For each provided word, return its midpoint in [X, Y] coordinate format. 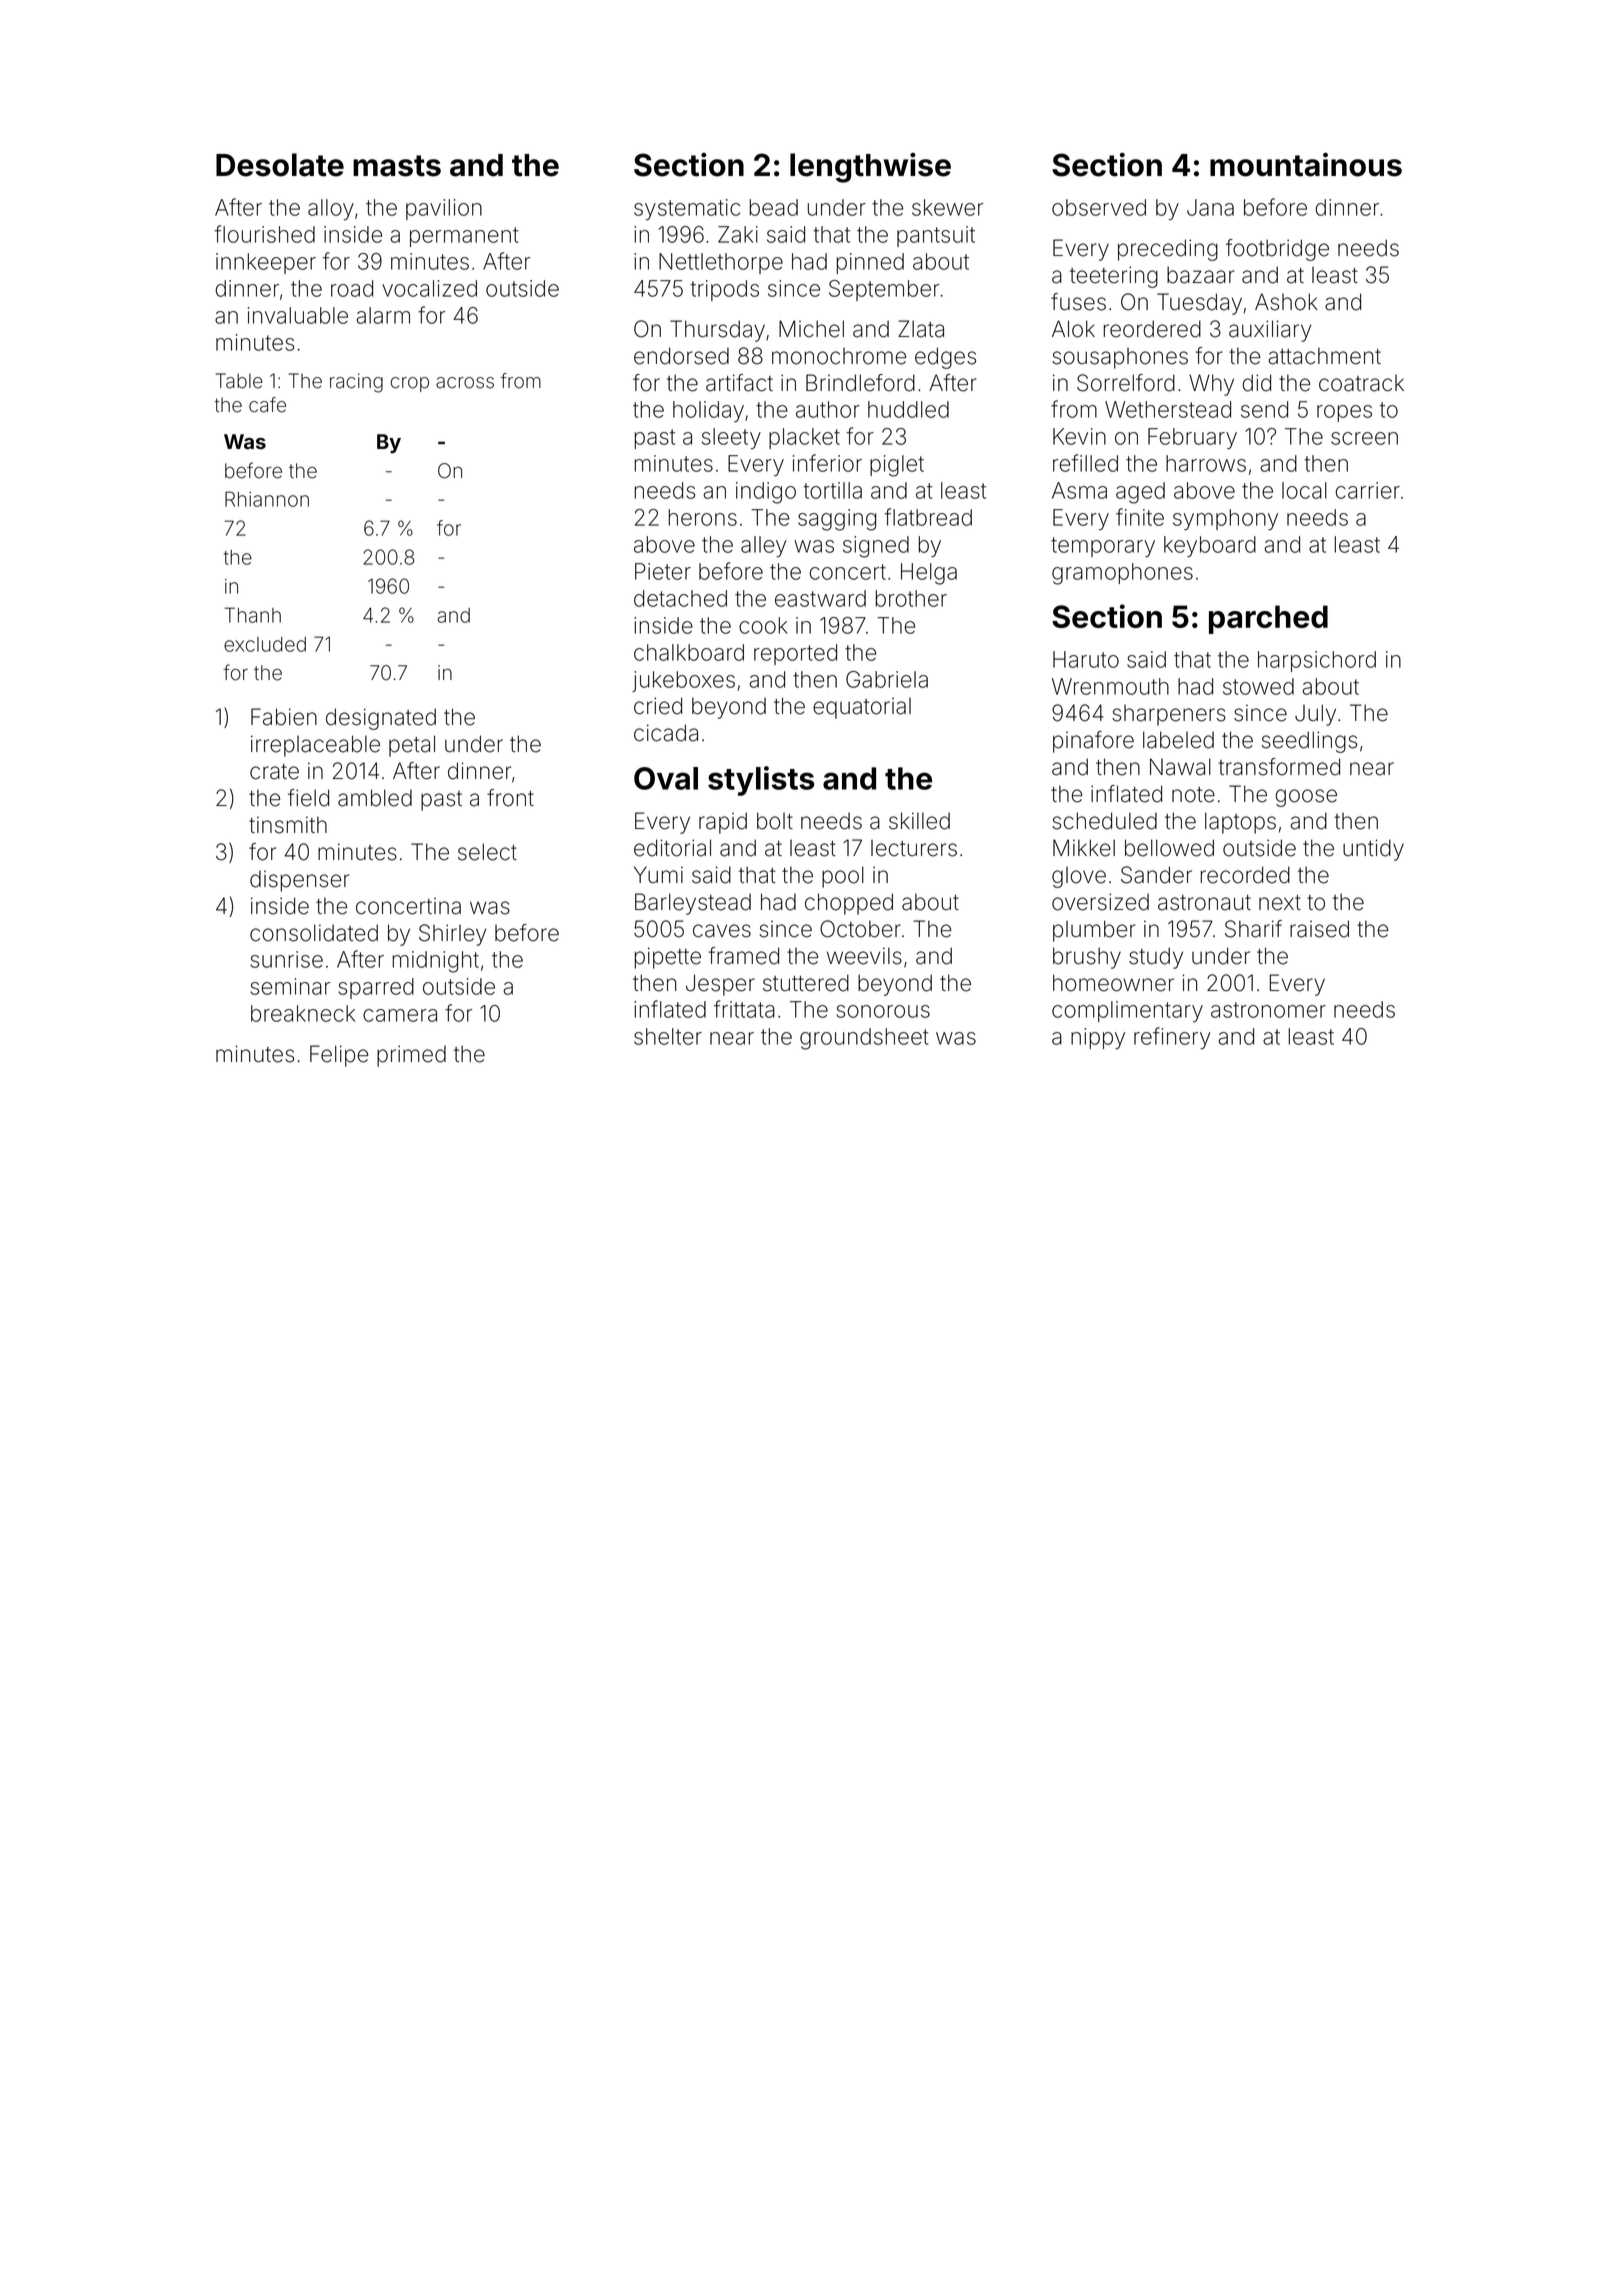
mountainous [1306, 164]
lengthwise [870, 168]
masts [397, 166]
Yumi [658, 874]
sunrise [286, 959]
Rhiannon [267, 499]
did [1256, 383]
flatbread [928, 517]
